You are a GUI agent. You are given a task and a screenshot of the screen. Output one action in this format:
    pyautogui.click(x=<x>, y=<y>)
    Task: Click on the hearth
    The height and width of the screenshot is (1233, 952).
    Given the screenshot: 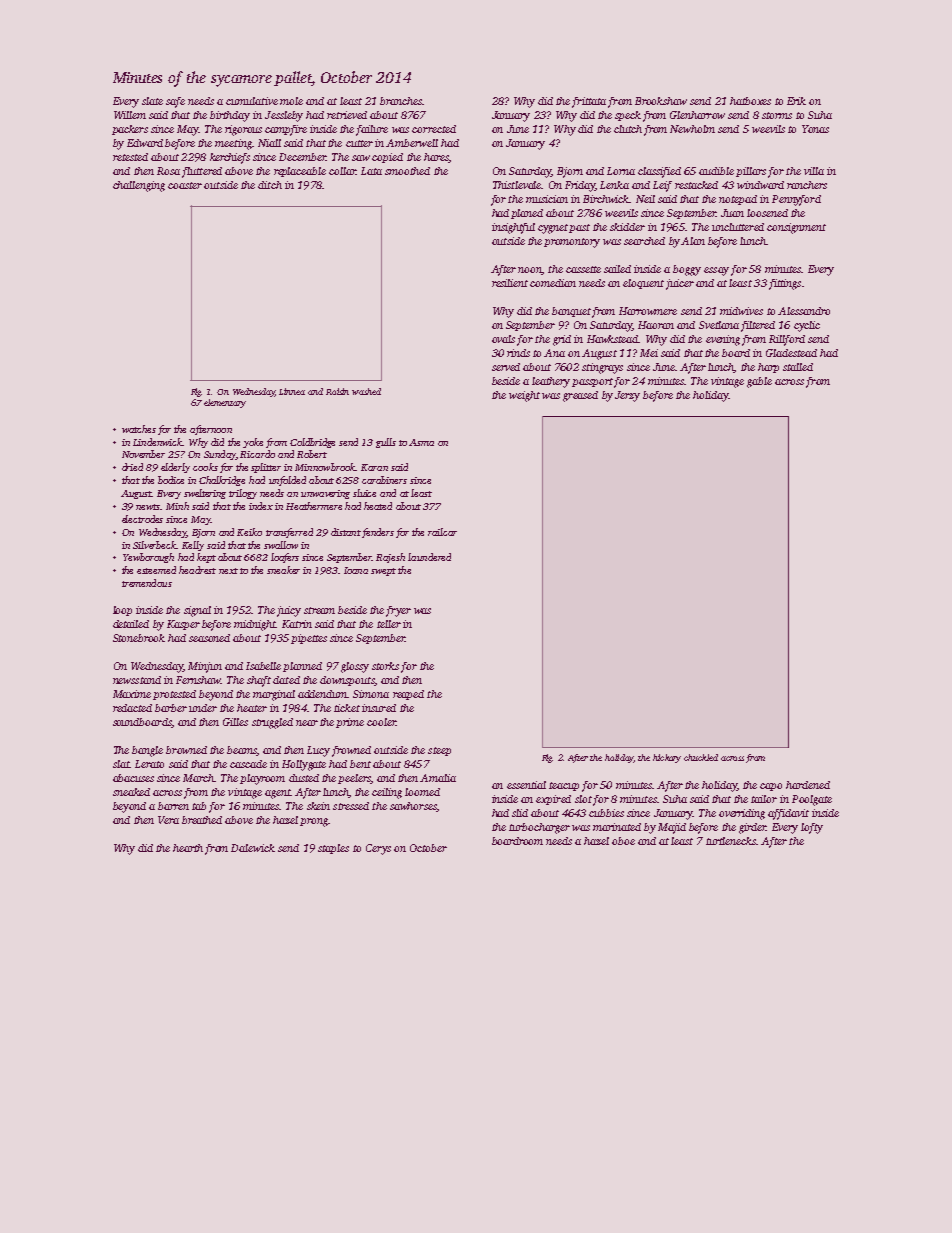 What is the action you would take?
    pyautogui.click(x=188, y=848)
